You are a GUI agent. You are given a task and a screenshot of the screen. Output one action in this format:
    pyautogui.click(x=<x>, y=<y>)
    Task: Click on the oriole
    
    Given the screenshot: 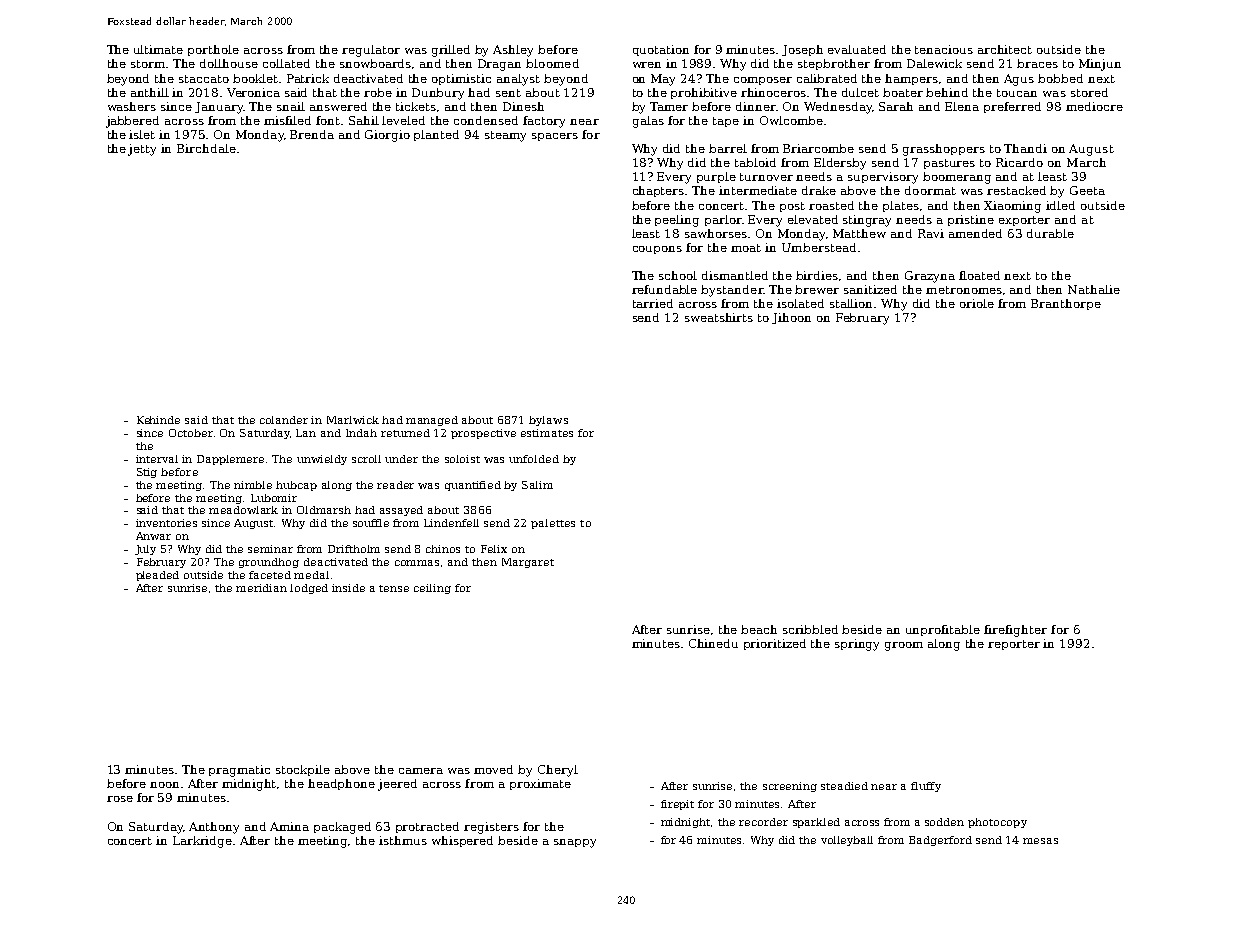 What is the action you would take?
    pyautogui.click(x=977, y=303)
